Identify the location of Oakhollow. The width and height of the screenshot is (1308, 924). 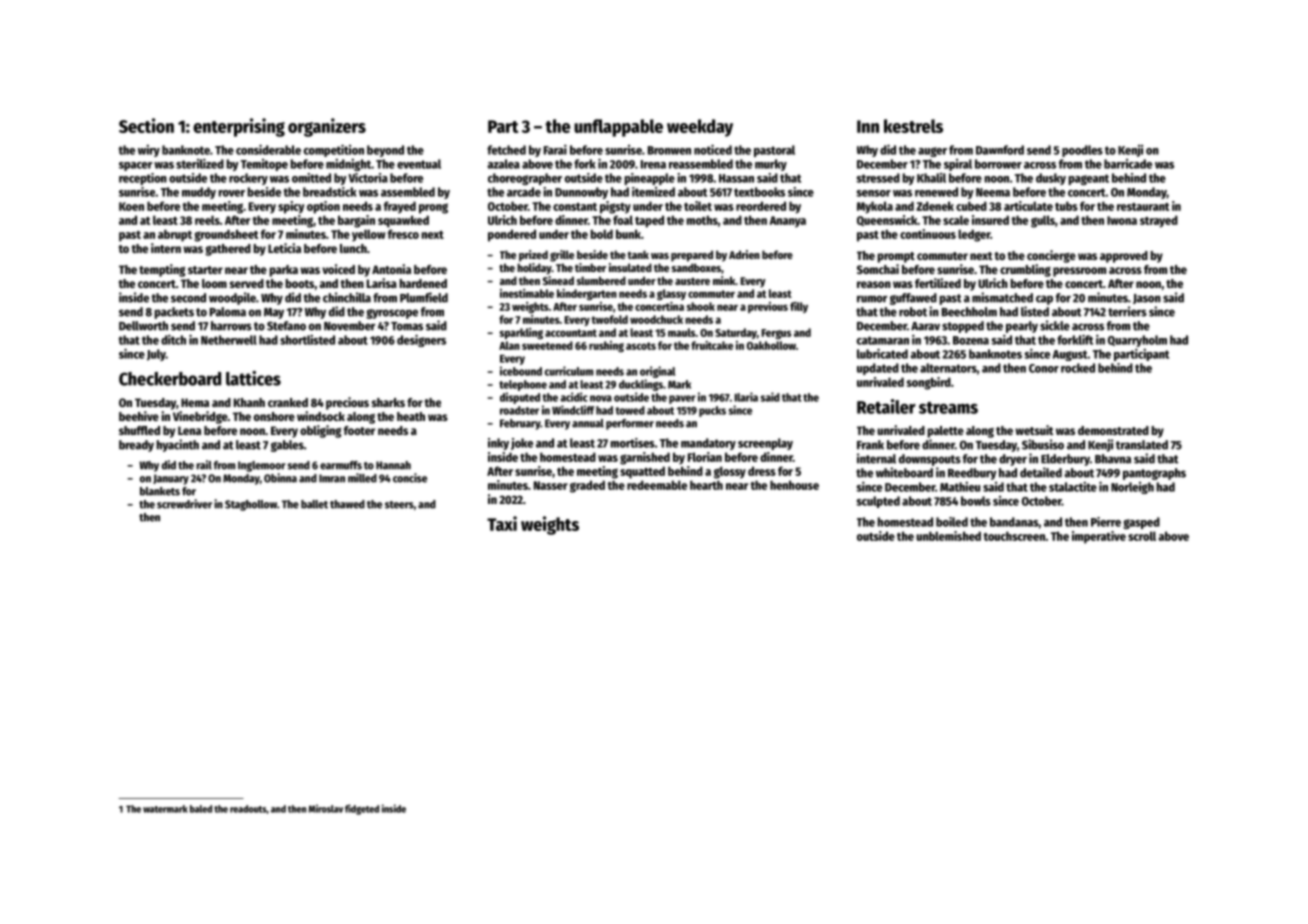
(771, 345).
